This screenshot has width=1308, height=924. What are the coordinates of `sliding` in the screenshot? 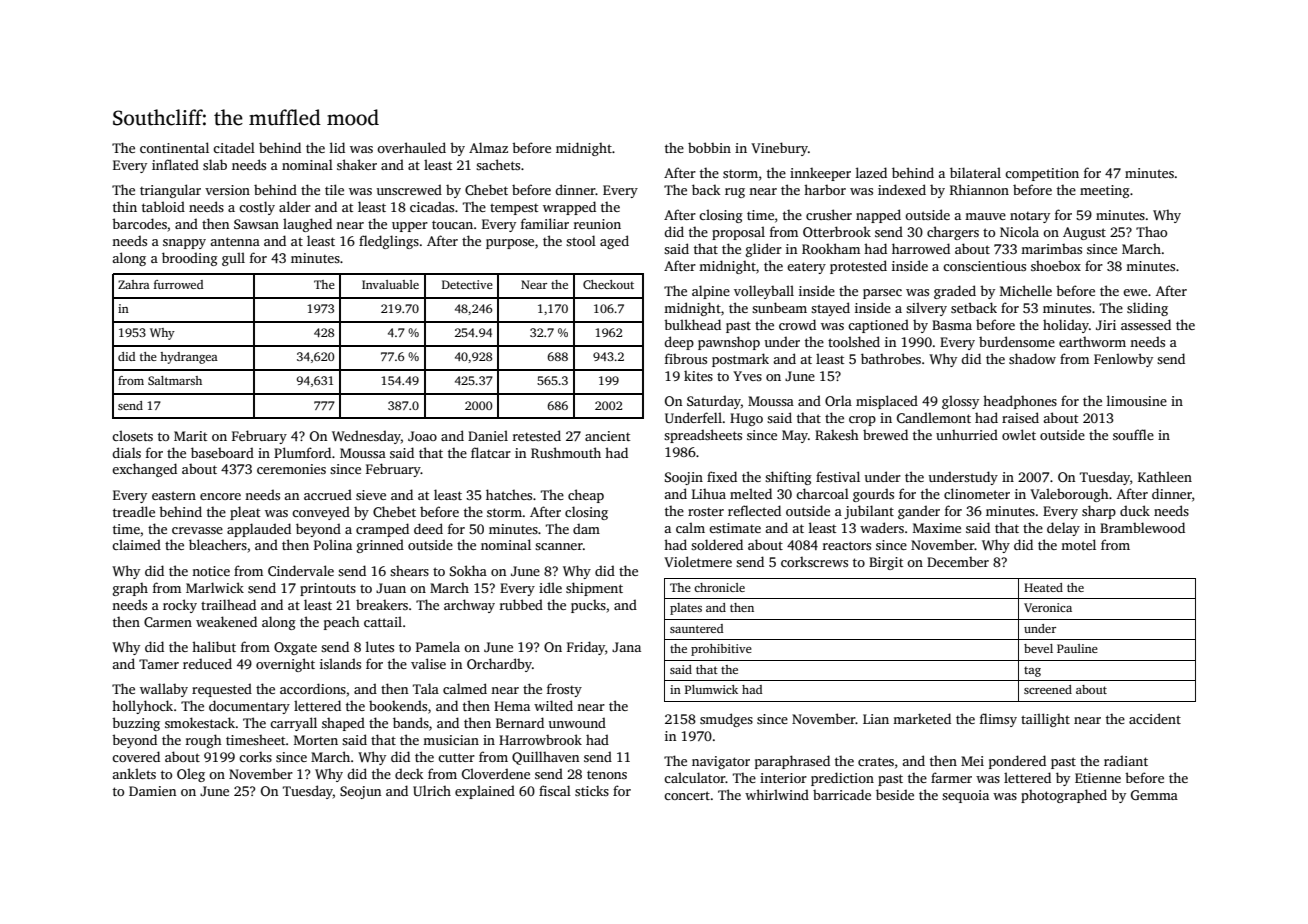 It's located at (1147, 309).
